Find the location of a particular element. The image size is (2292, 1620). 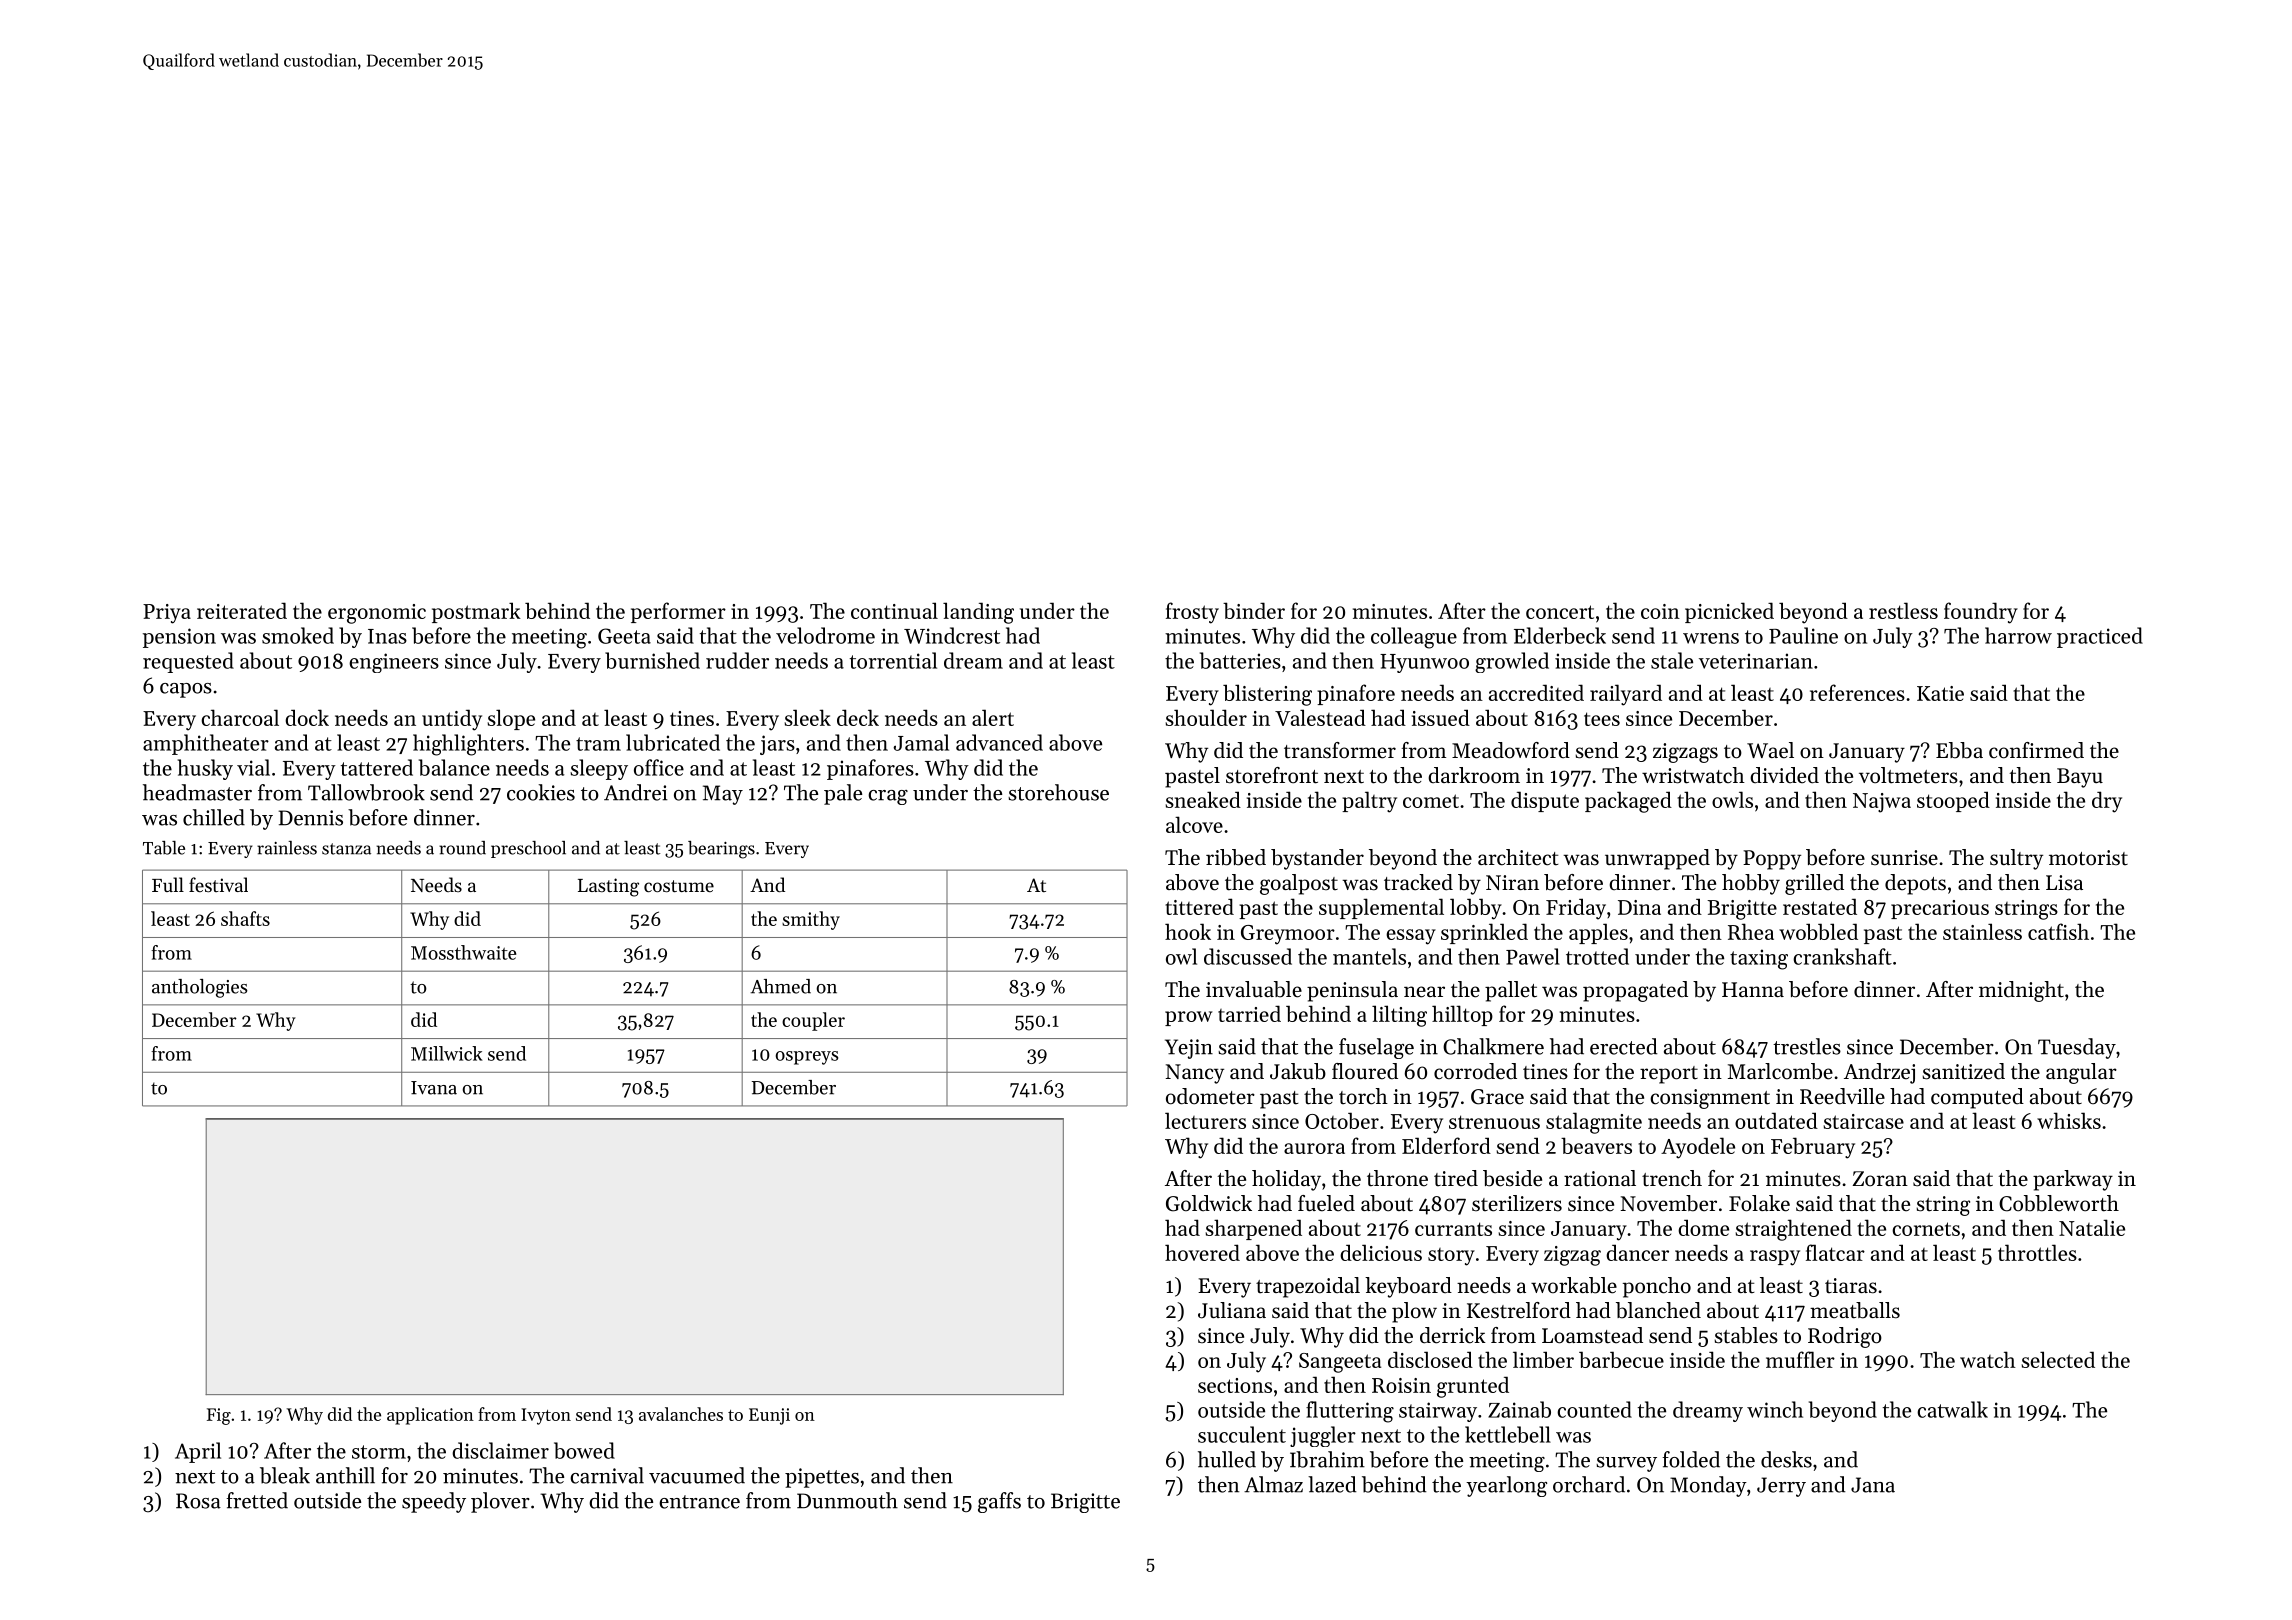

catfish is located at coordinates (2058, 931).
